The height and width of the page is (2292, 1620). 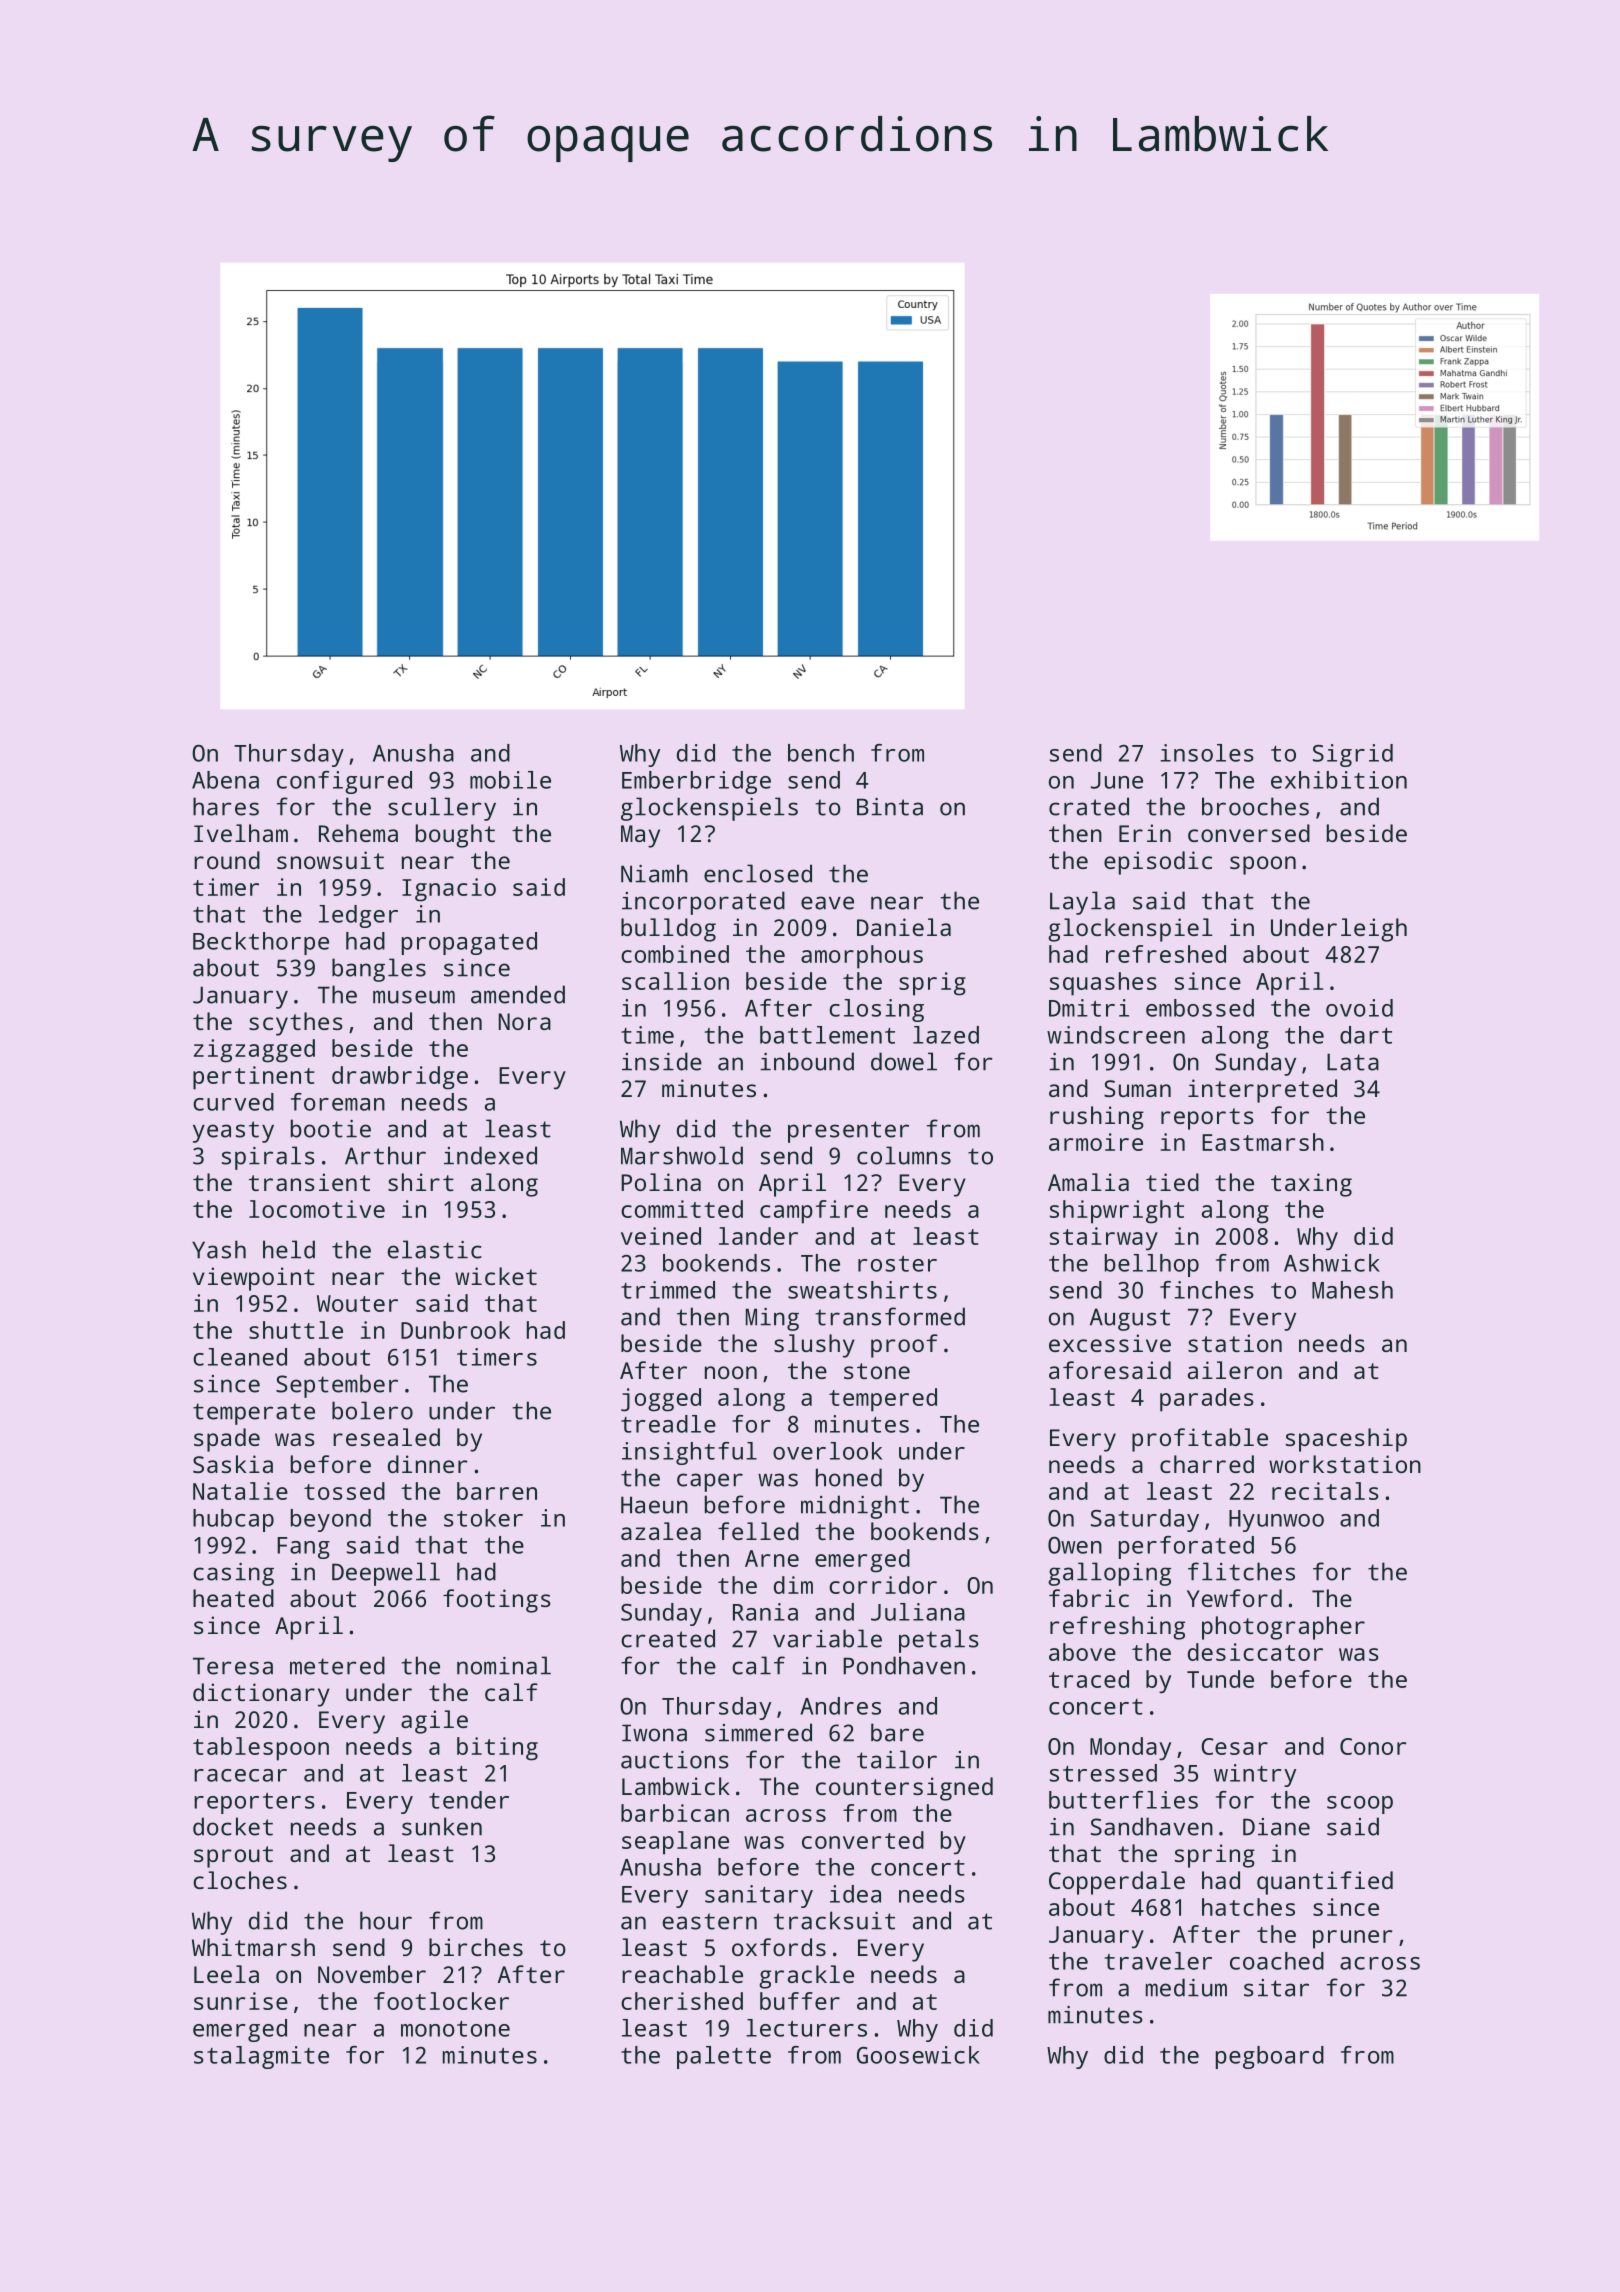 What do you see at coordinates (675, 1760) in the page?
I see `auctions` at bounding box center [675, 1760].
